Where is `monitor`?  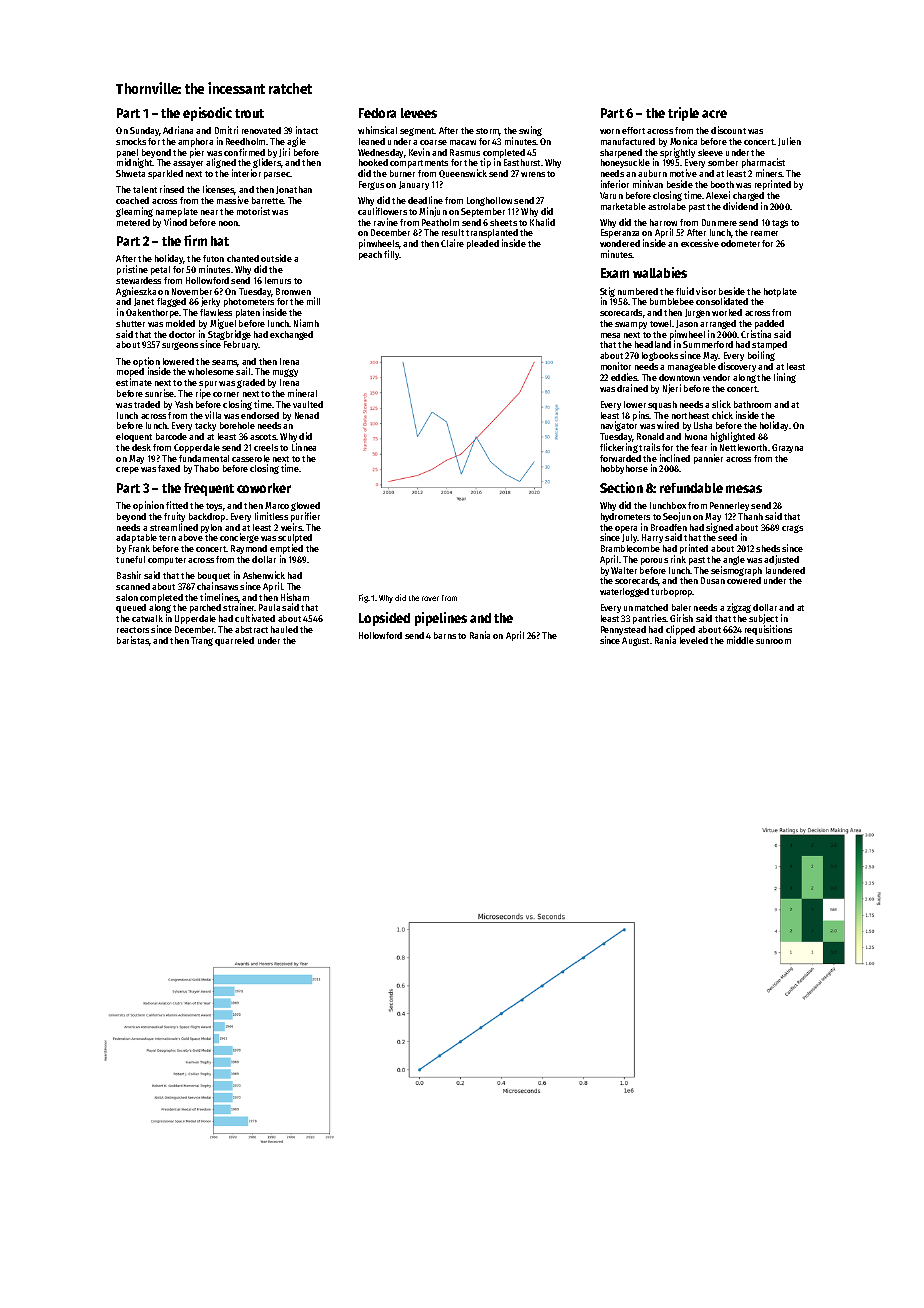
monitor is located at coordinates (616, 366).
